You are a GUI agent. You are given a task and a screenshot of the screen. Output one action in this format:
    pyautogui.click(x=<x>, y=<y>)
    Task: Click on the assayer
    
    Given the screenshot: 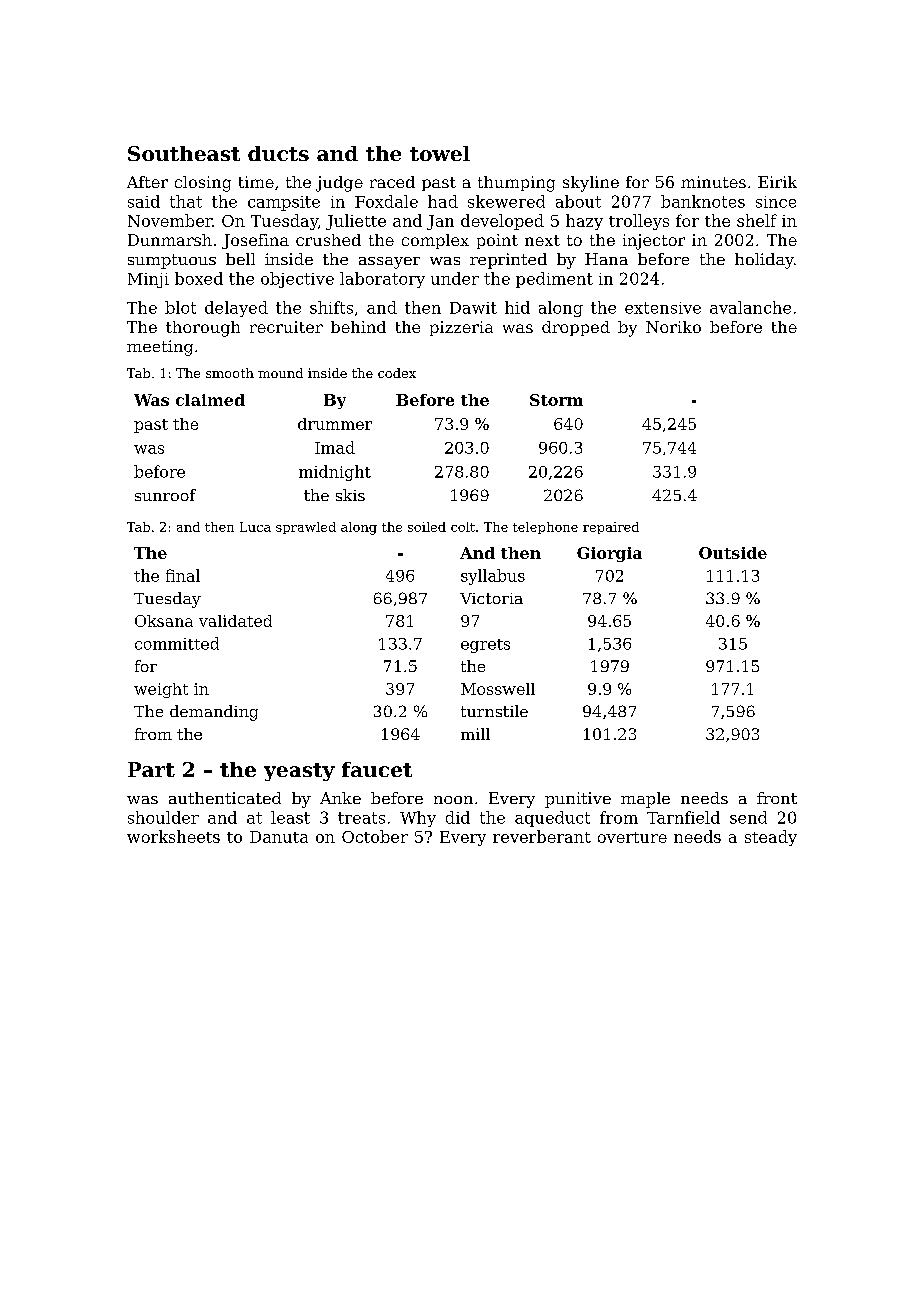 What is the action you would take?
    pyautogui.click(x=389, y=263)
